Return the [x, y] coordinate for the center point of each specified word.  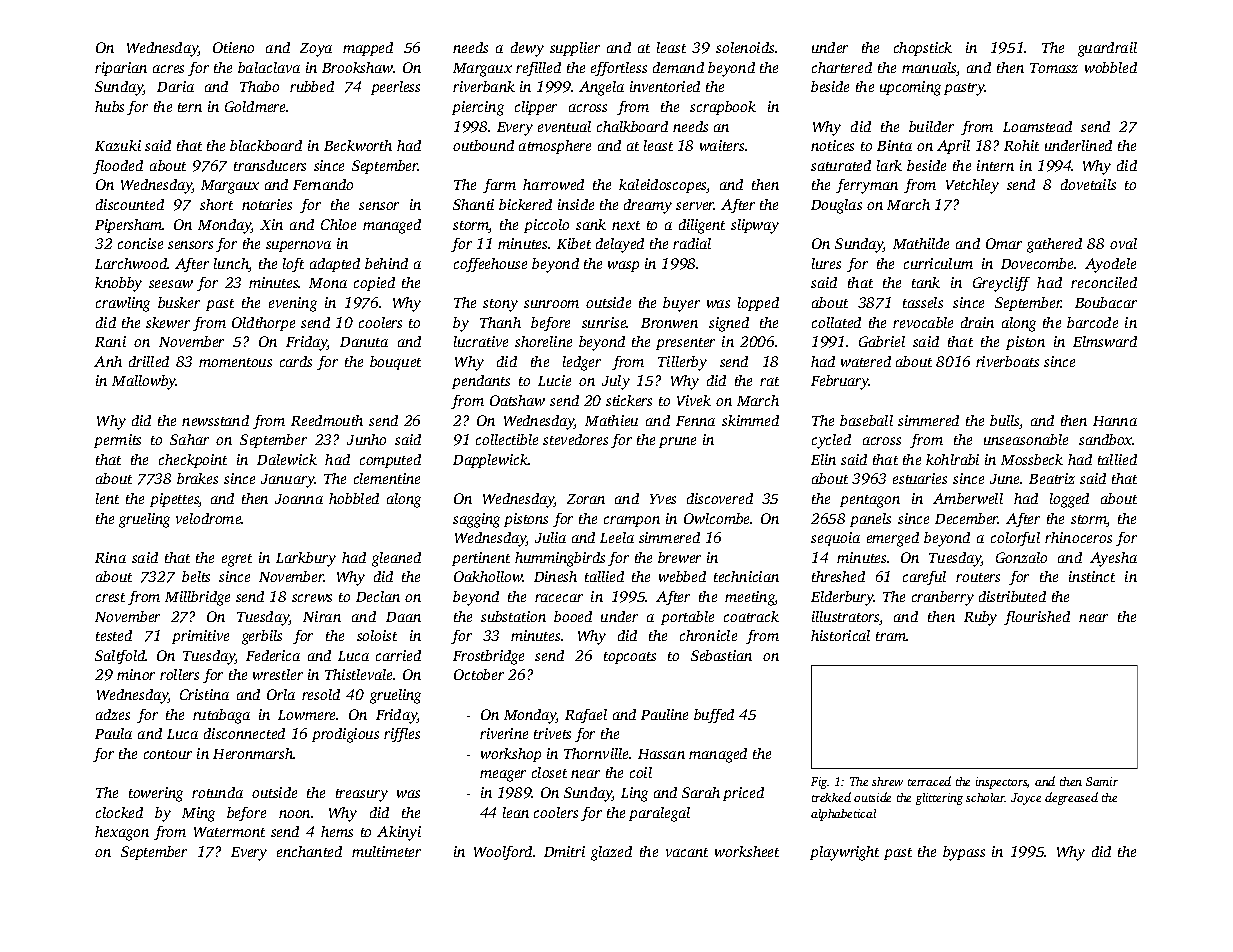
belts [196, 576]
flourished [1037, 618]
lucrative [481, 341]
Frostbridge [488, 657]
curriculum [938, 263]
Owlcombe [717, 518]
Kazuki [118, 145]
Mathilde [921, 243]
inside [576, 204]
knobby [118, 284]
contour [168, 754]
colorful [1015, 539]
